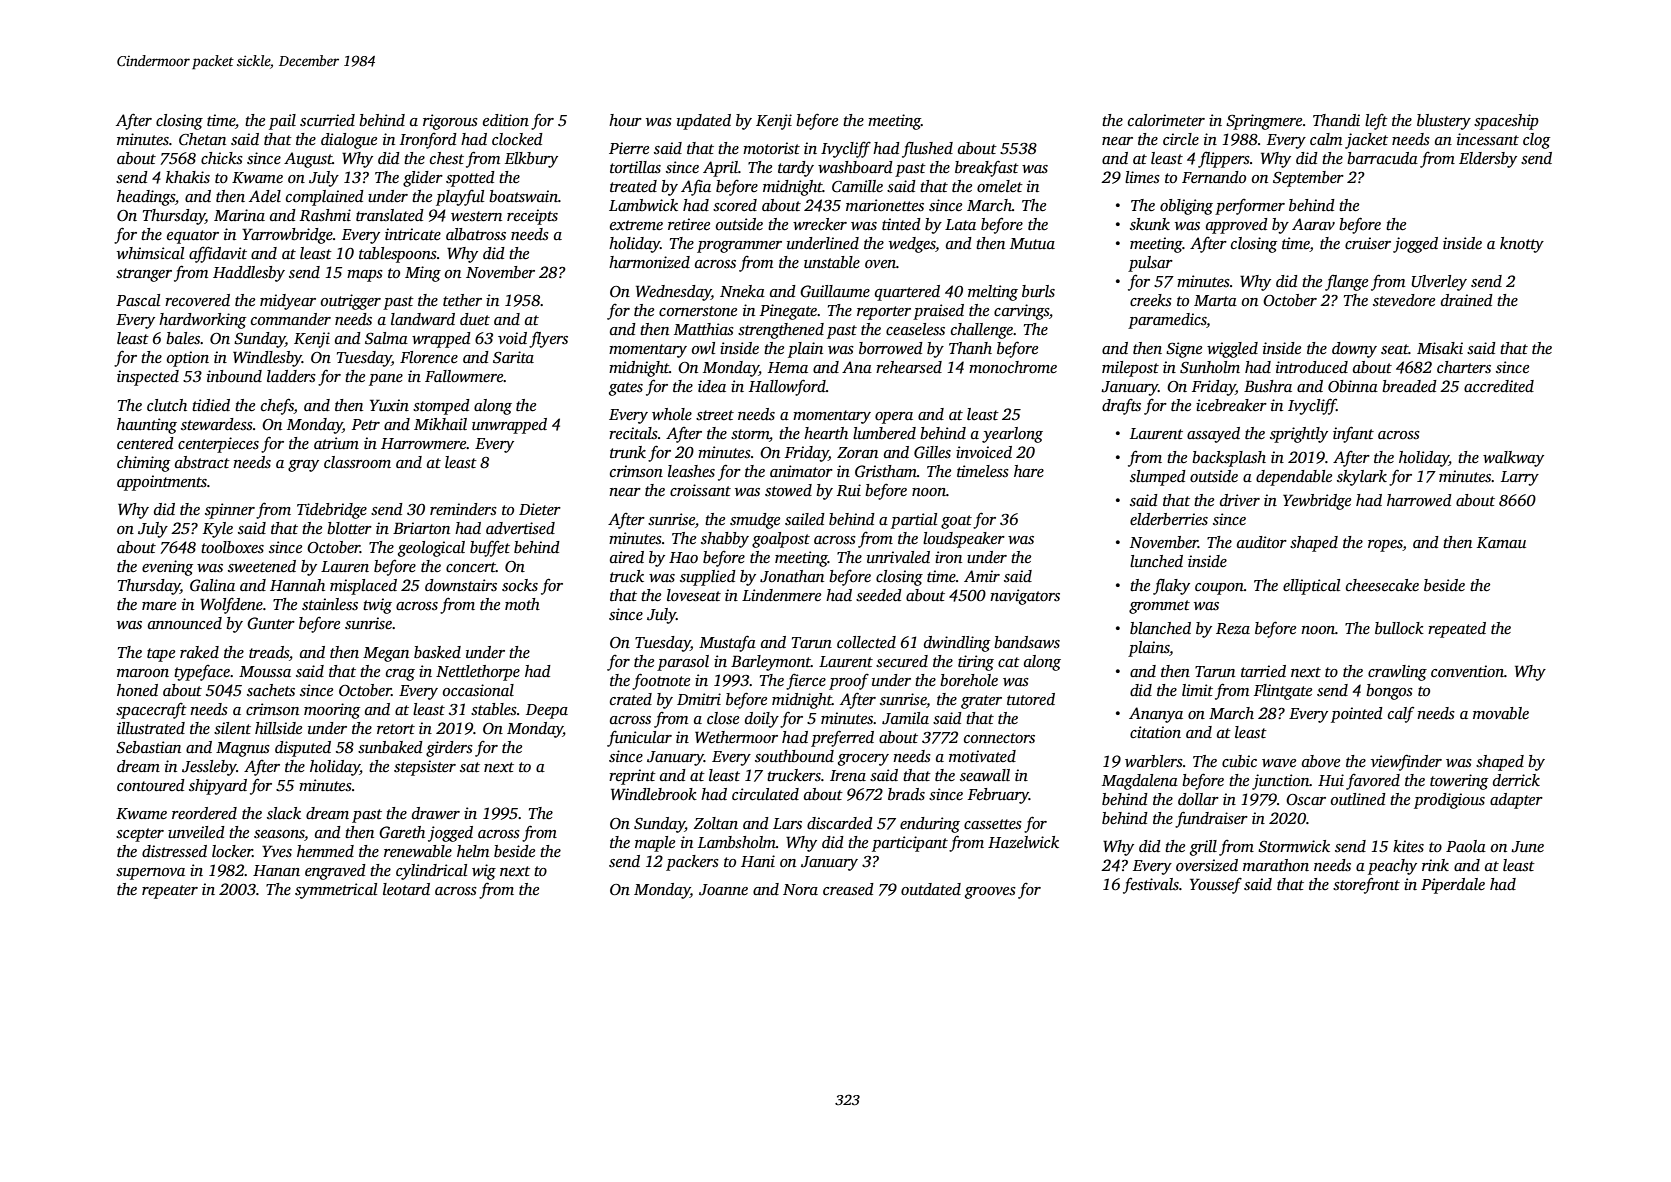  I want to click on quartered, so click(907, 293).
